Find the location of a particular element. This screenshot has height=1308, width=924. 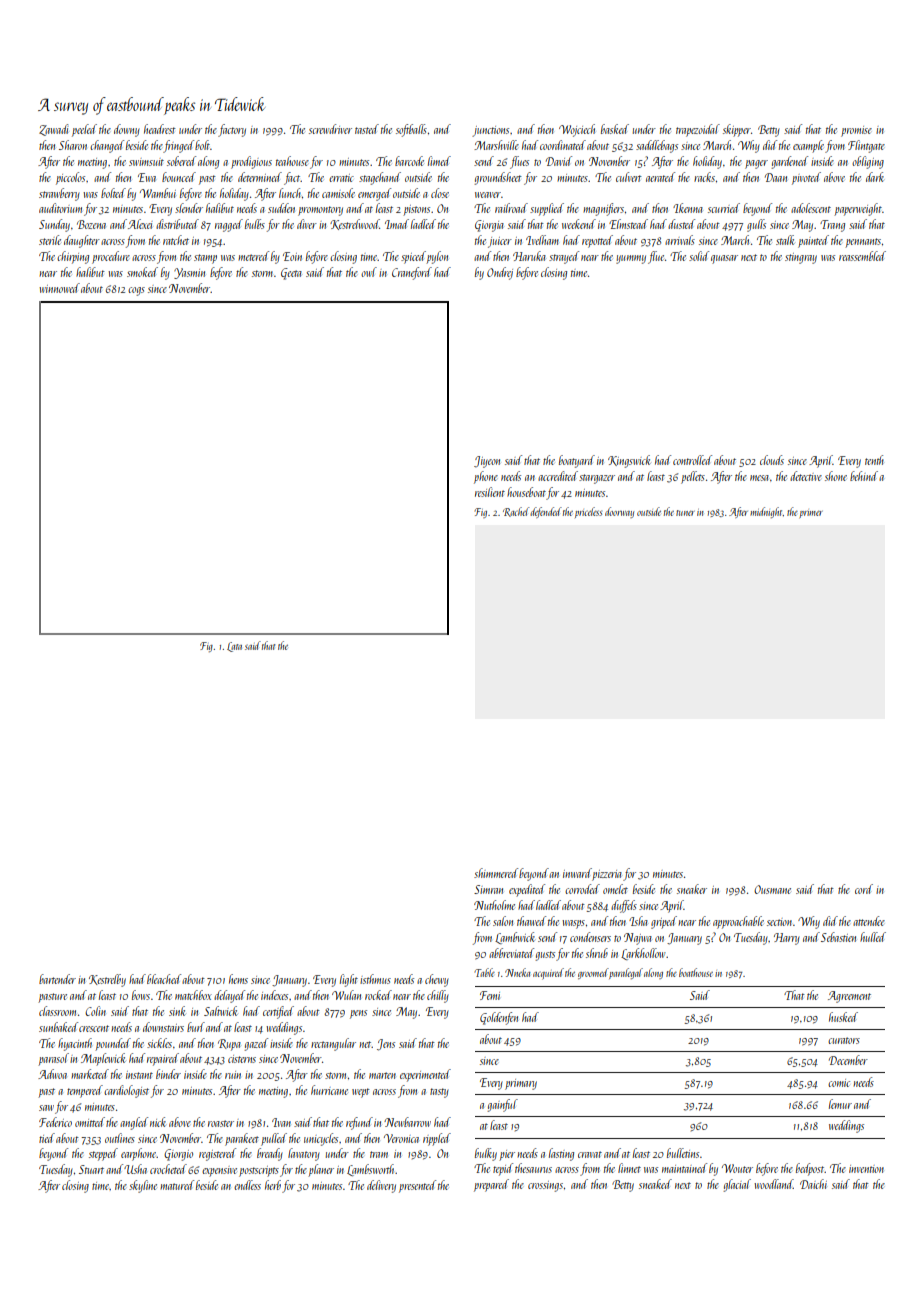

reassembled is located at coordinates (862, 256).
